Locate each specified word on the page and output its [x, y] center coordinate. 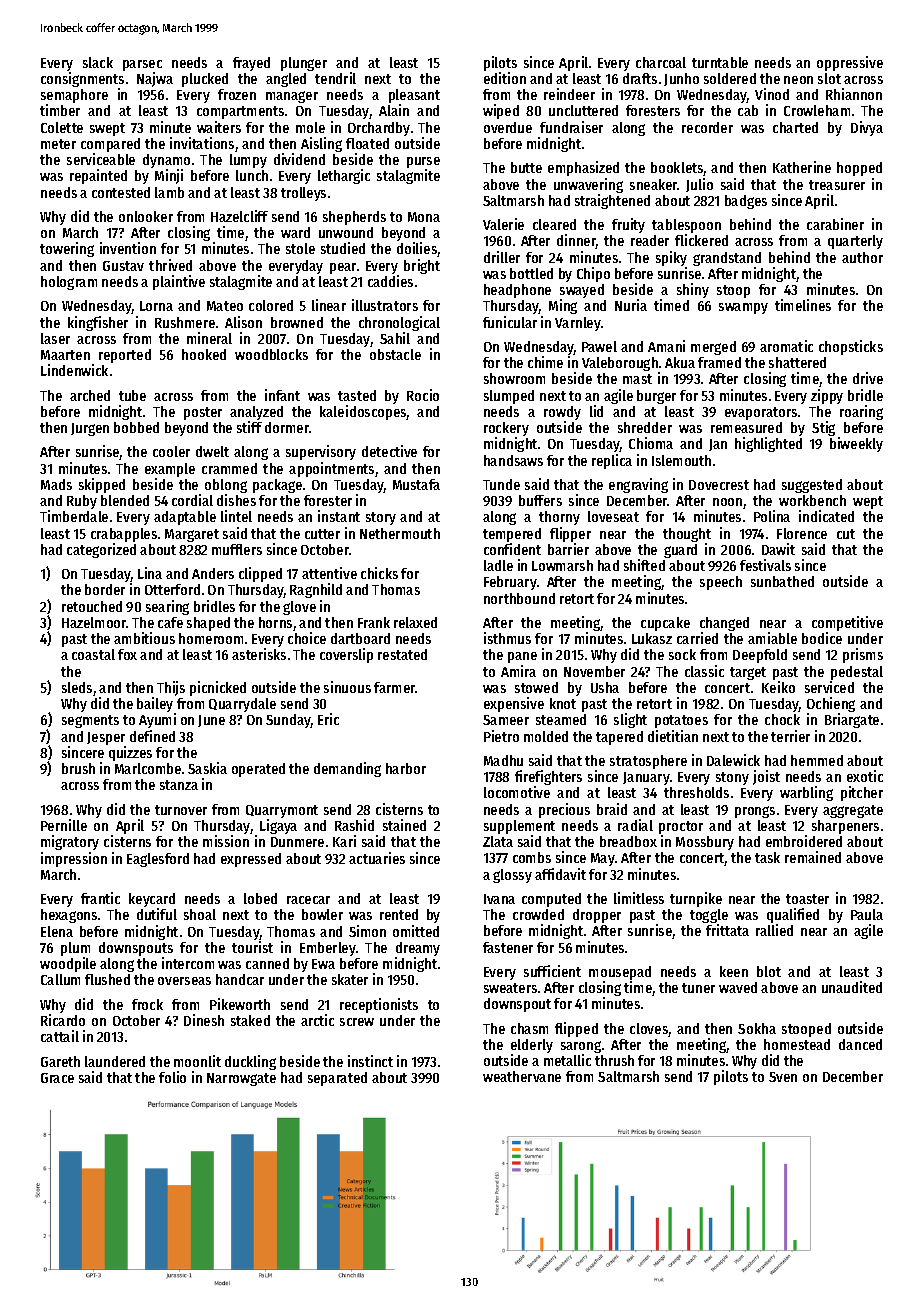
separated [337, 1079]
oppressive [850, 63]
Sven [783, 1077]
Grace [57, 1078]
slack [98, 62]
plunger [304, 64]
